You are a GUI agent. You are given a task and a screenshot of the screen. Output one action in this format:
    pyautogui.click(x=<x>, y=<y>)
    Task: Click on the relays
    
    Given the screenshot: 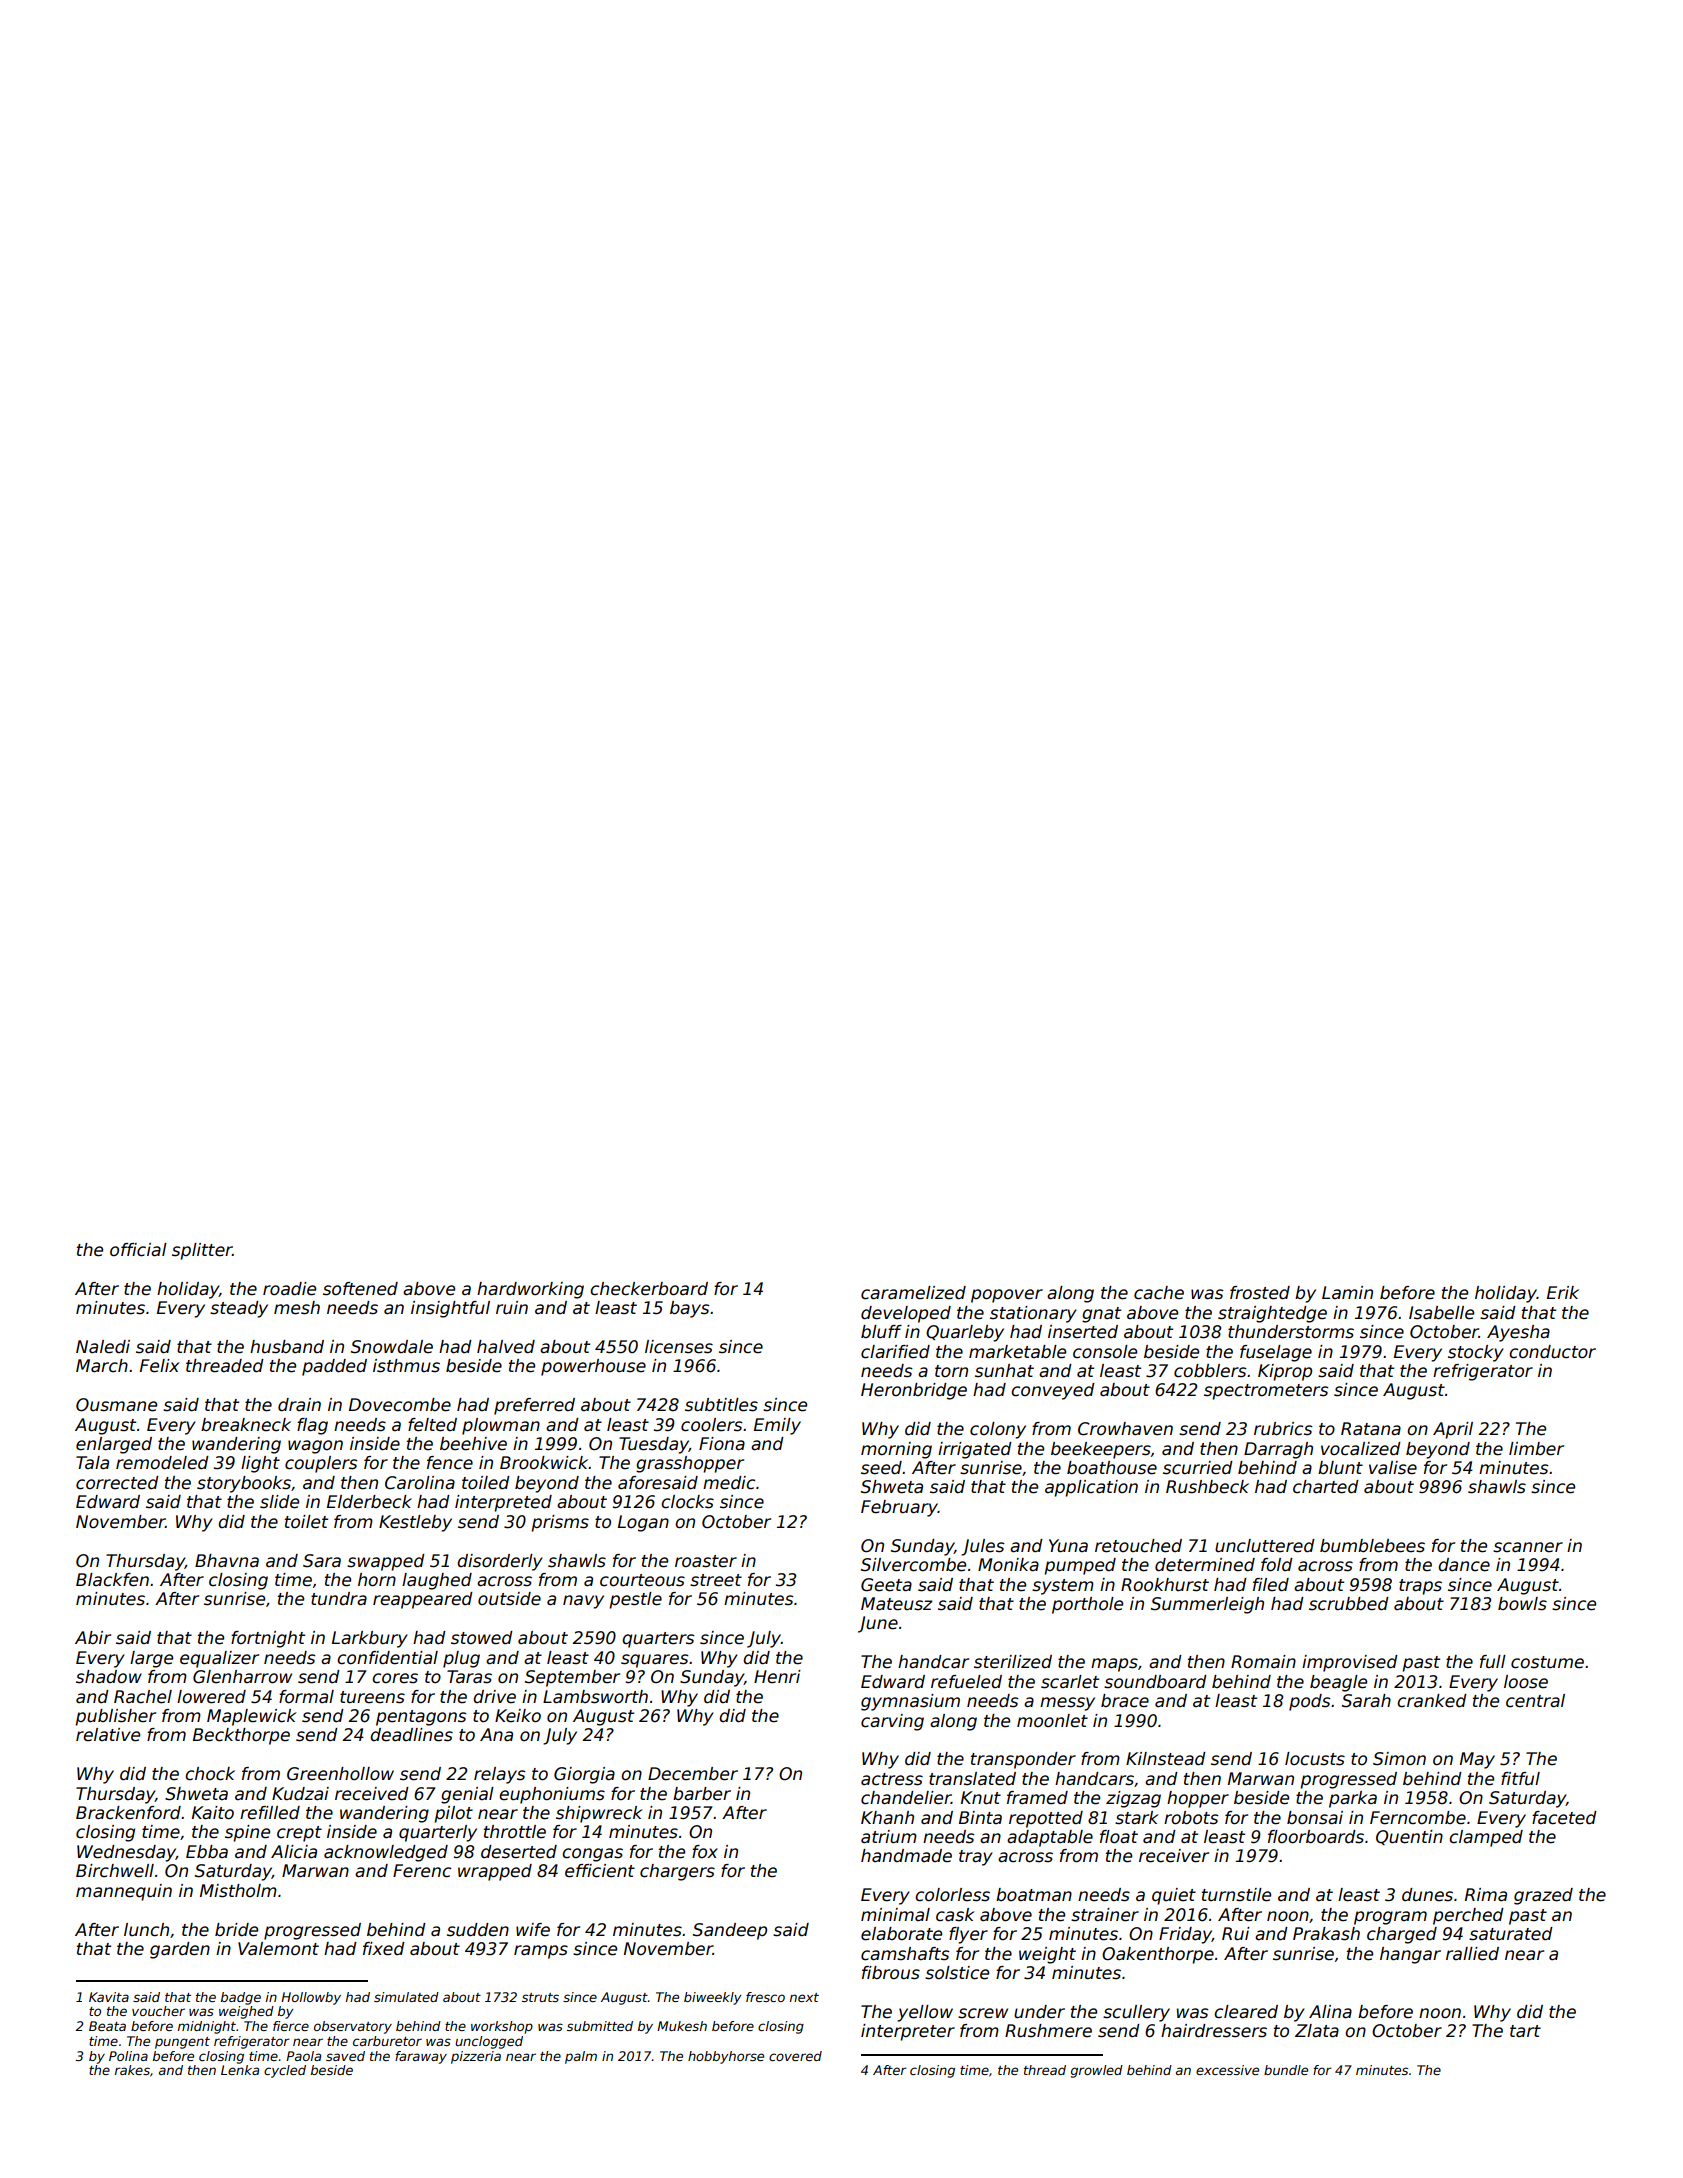 What is the action you would take?
    pyautogui.click(x=499, y=1775)
